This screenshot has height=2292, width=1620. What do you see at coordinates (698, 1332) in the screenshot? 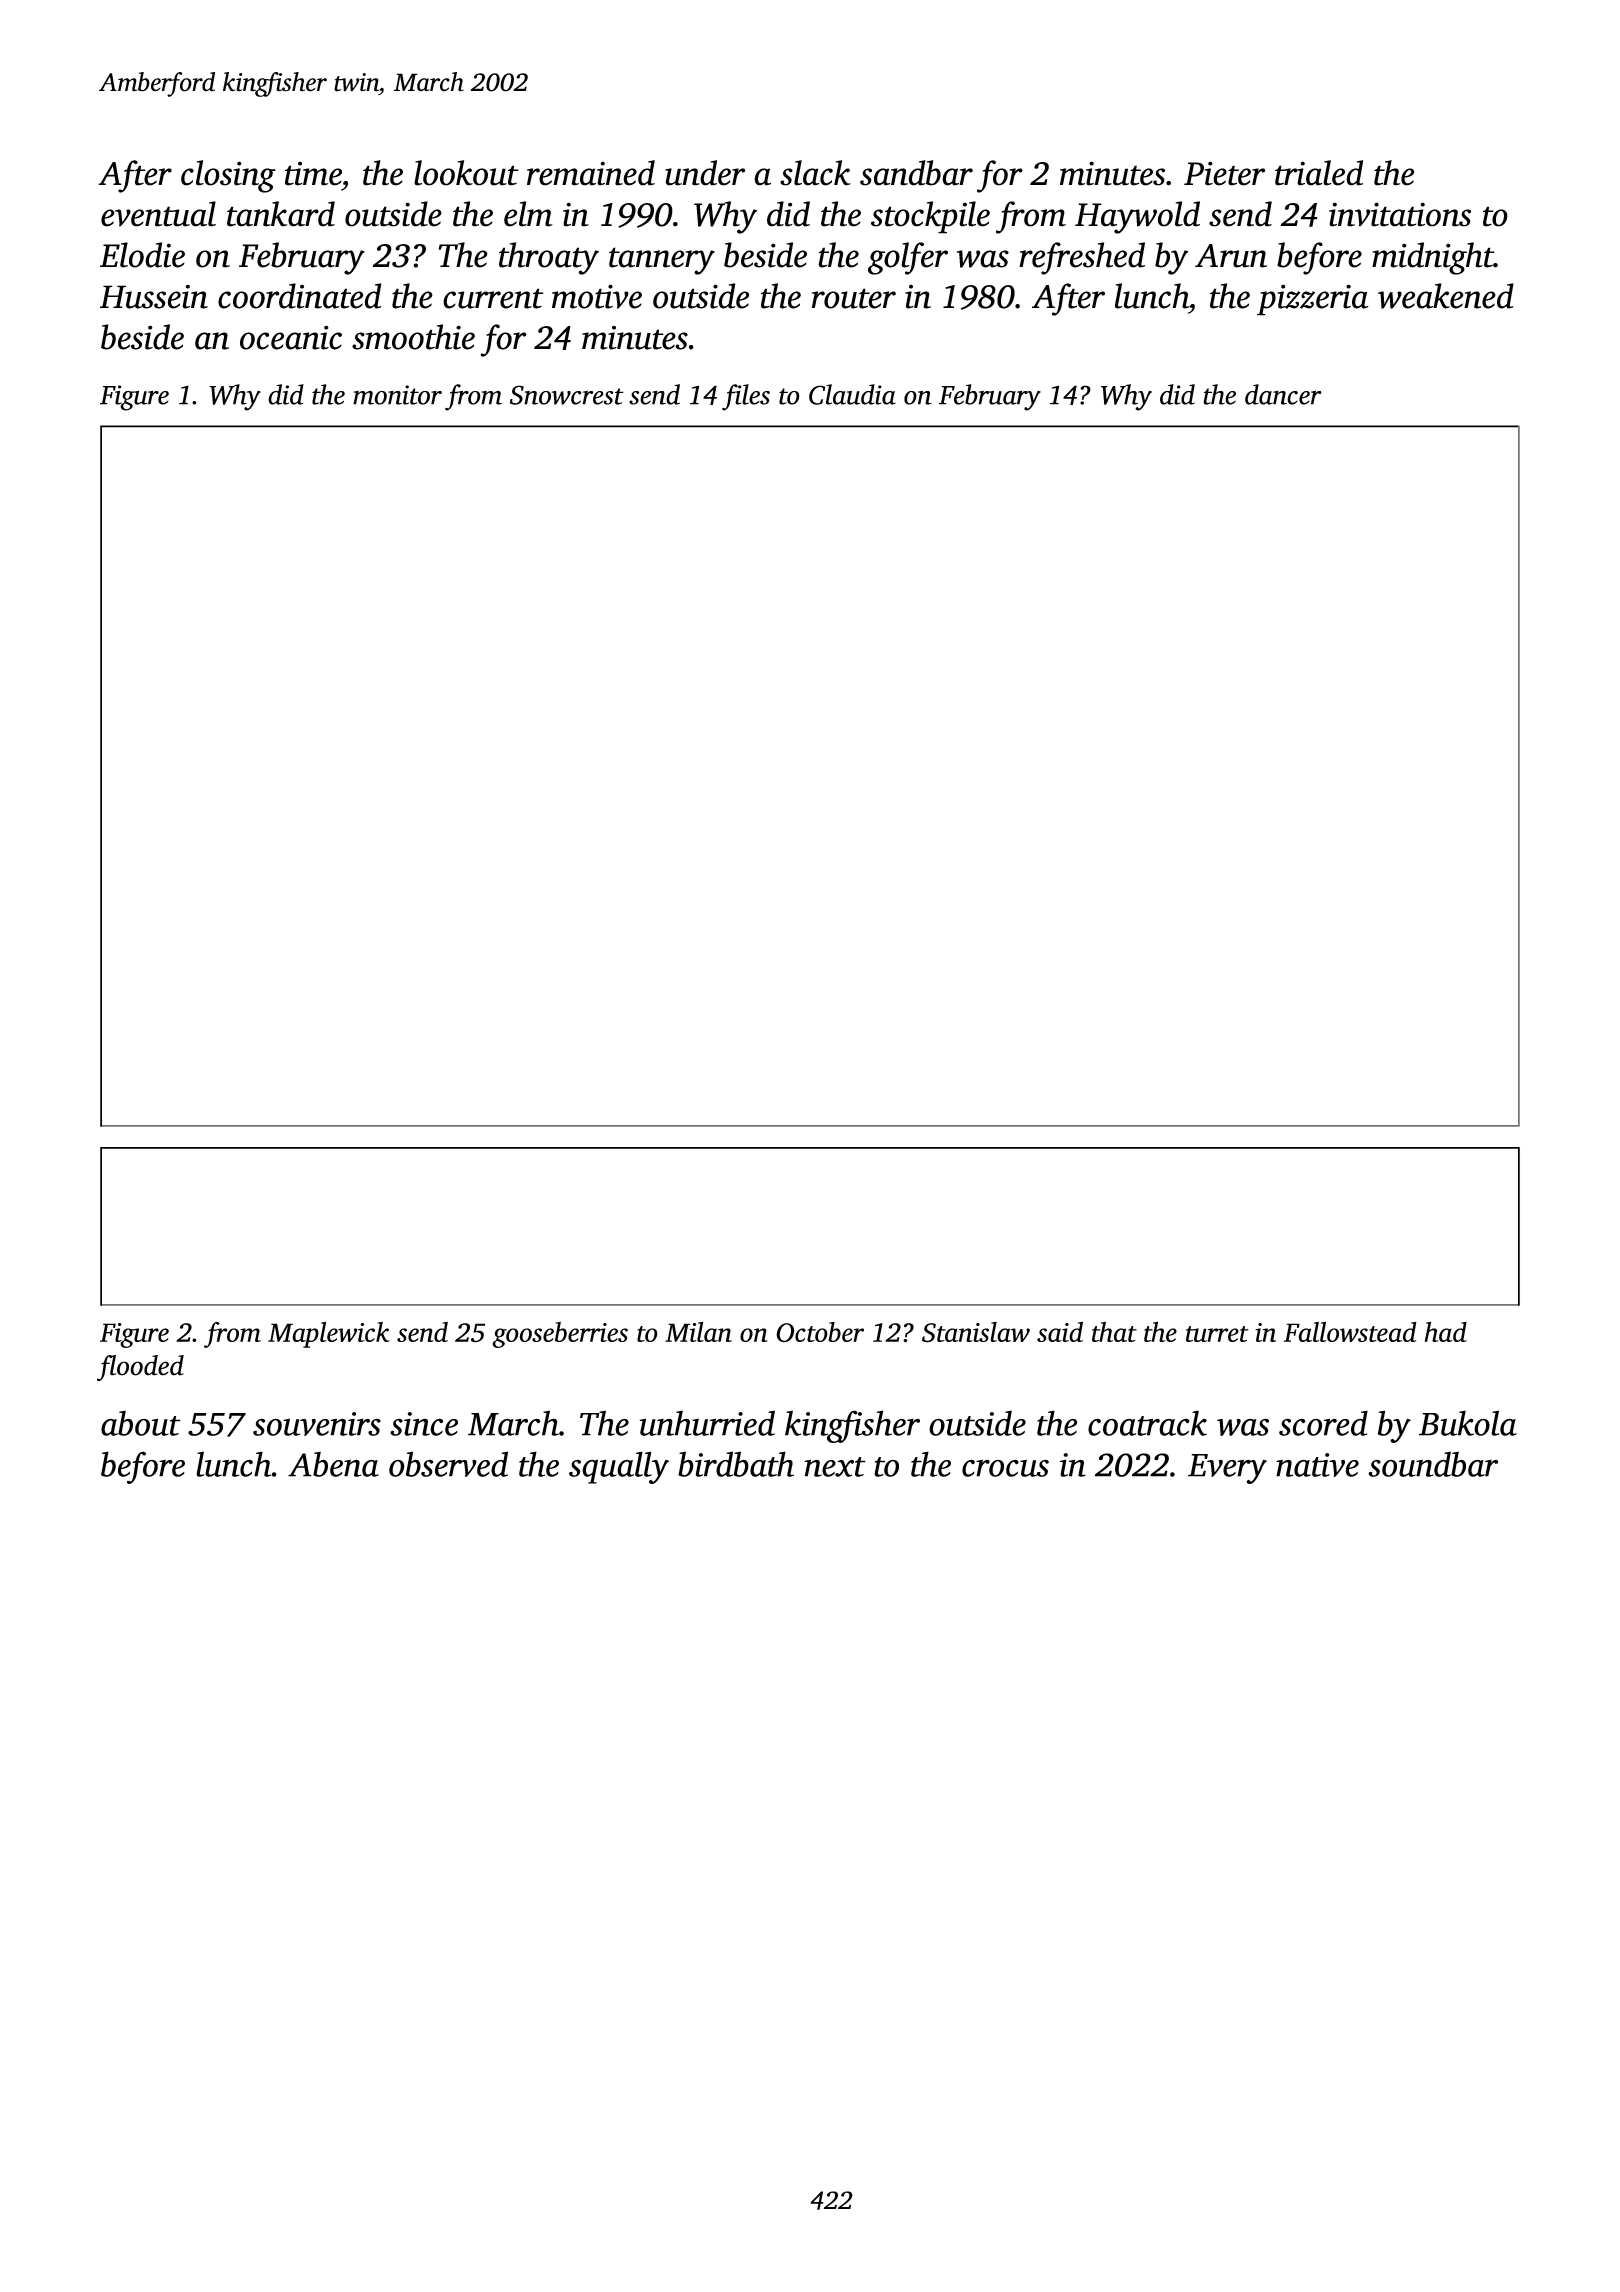
I see `Milan` at bounding box center [698, 1332].
